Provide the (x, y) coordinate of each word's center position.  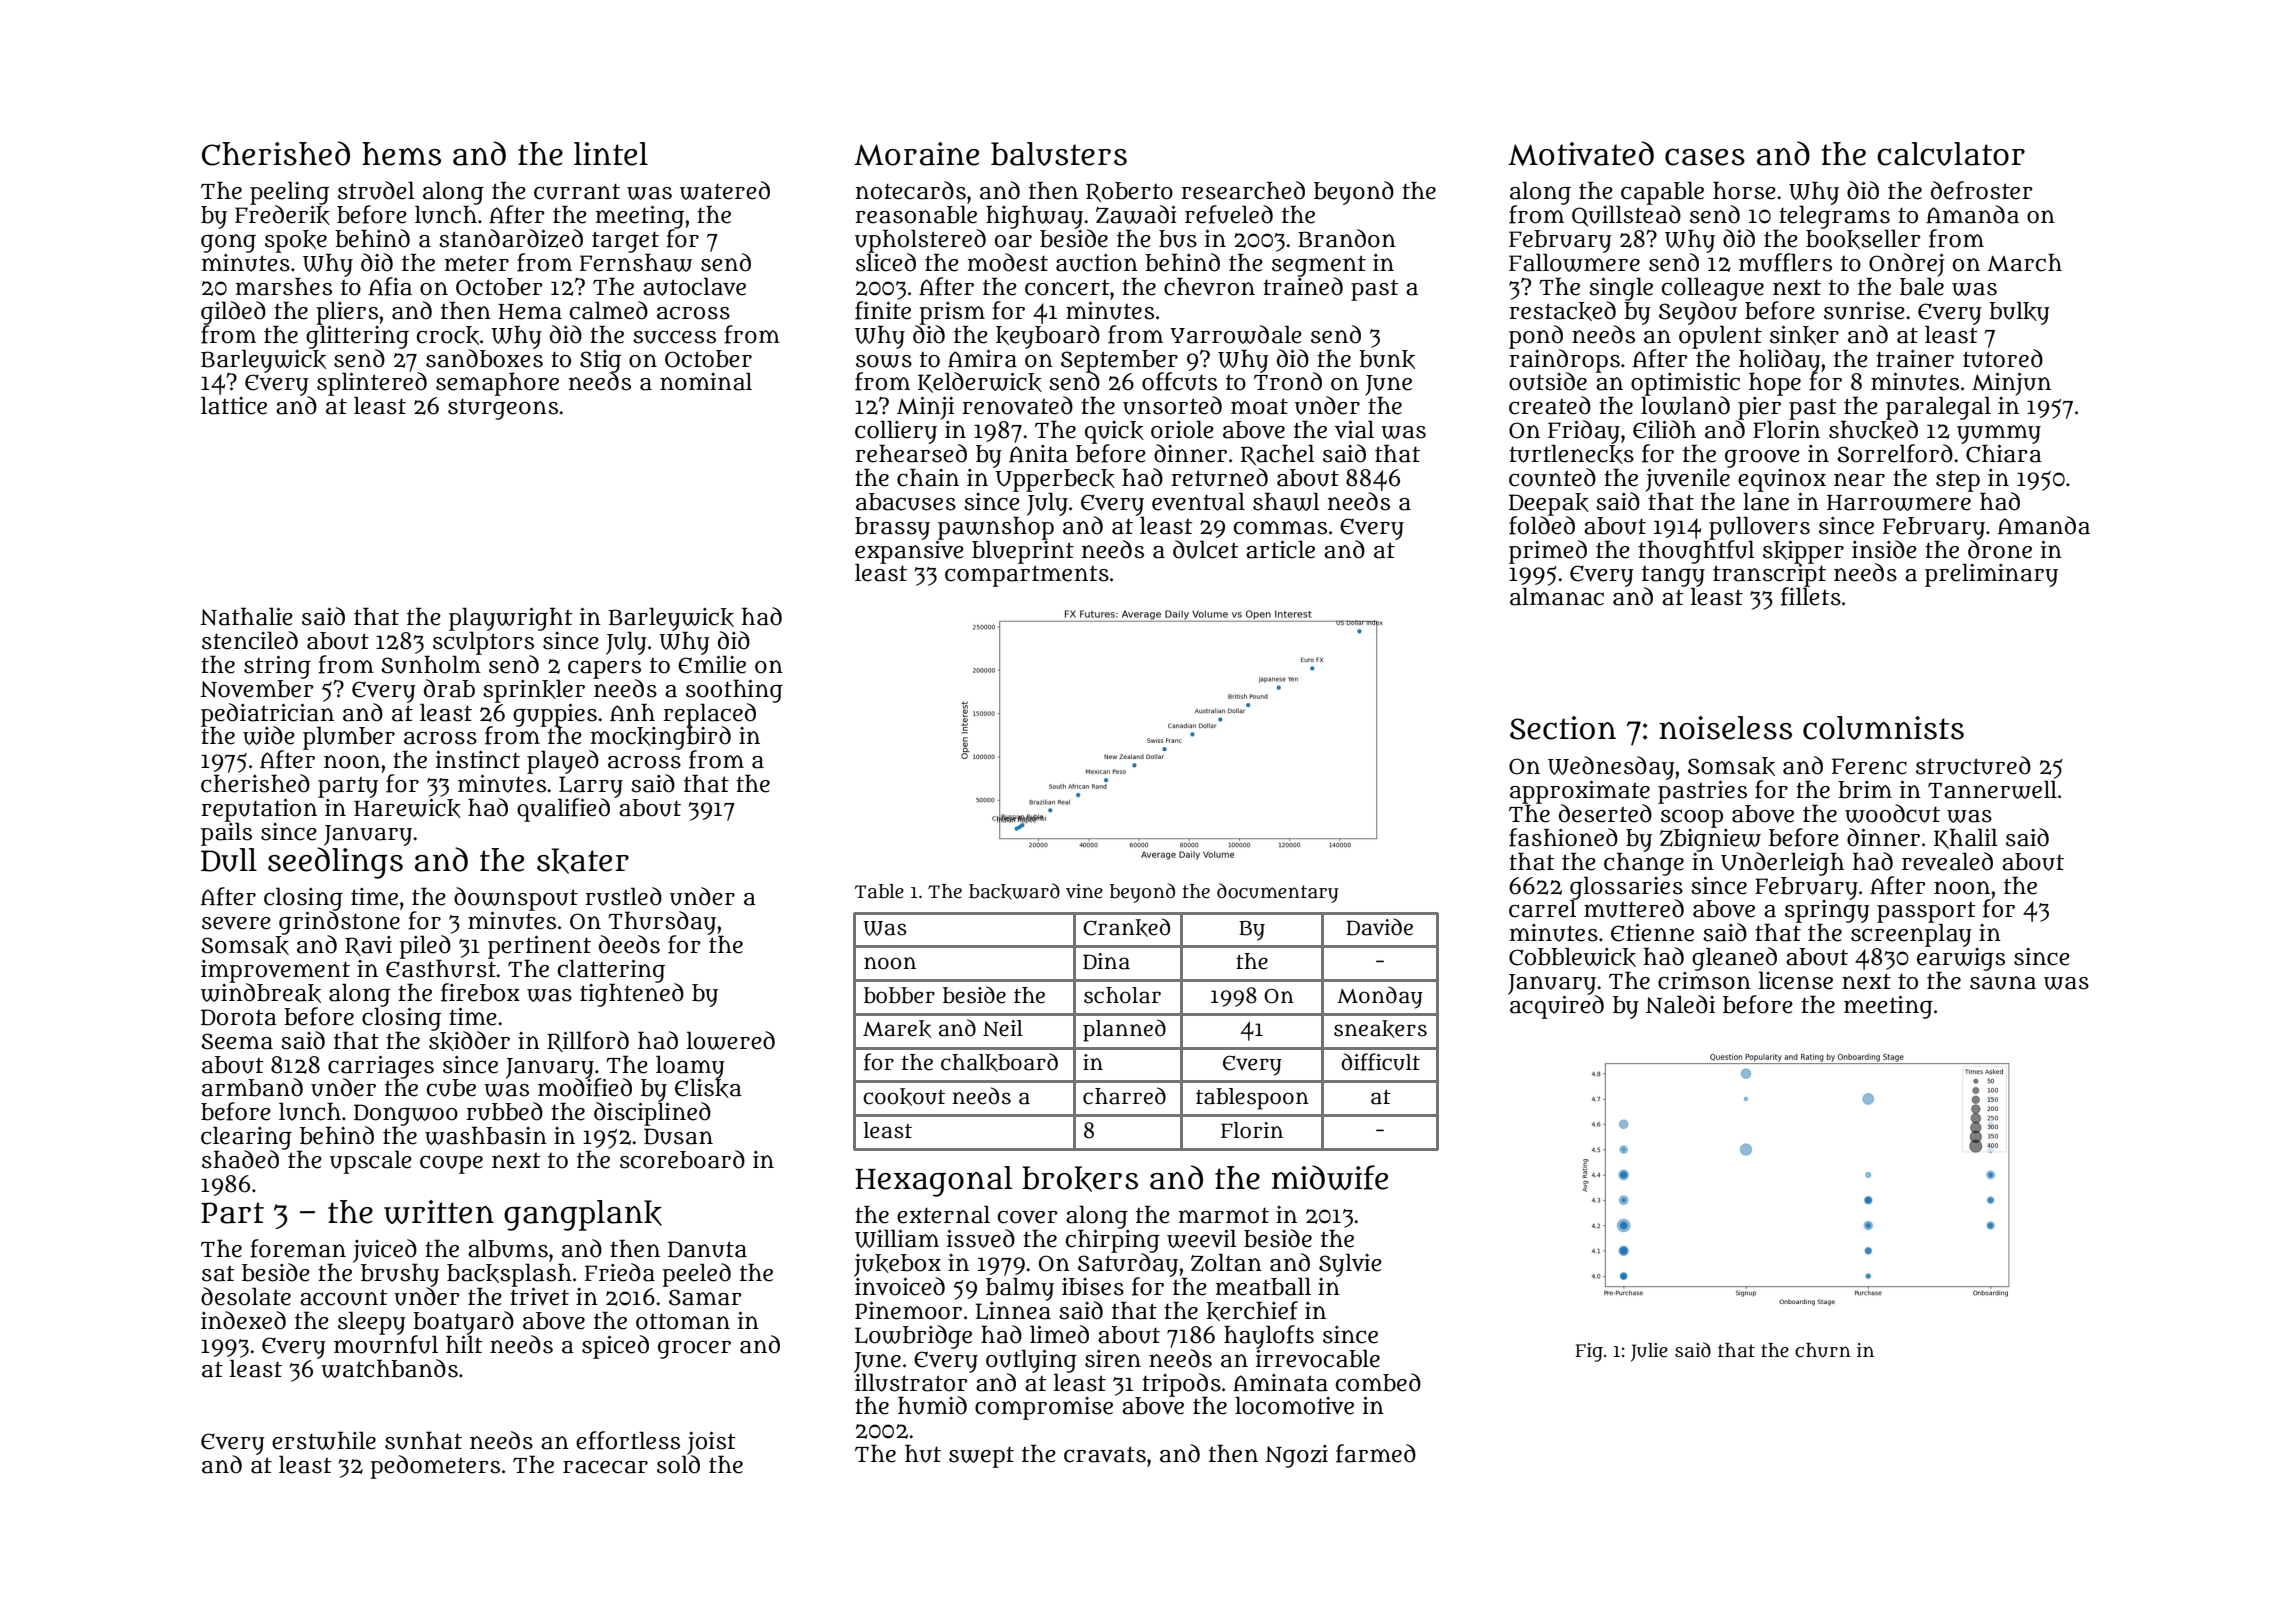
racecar (605, 1467)
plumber (349, 738)
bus (1178, 239)
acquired (1557, 1007)
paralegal (1938, 408)
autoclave (694, 286)
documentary (1277, 893)
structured (1973, 765)
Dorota (239, 1017)
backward (1014, 891)
